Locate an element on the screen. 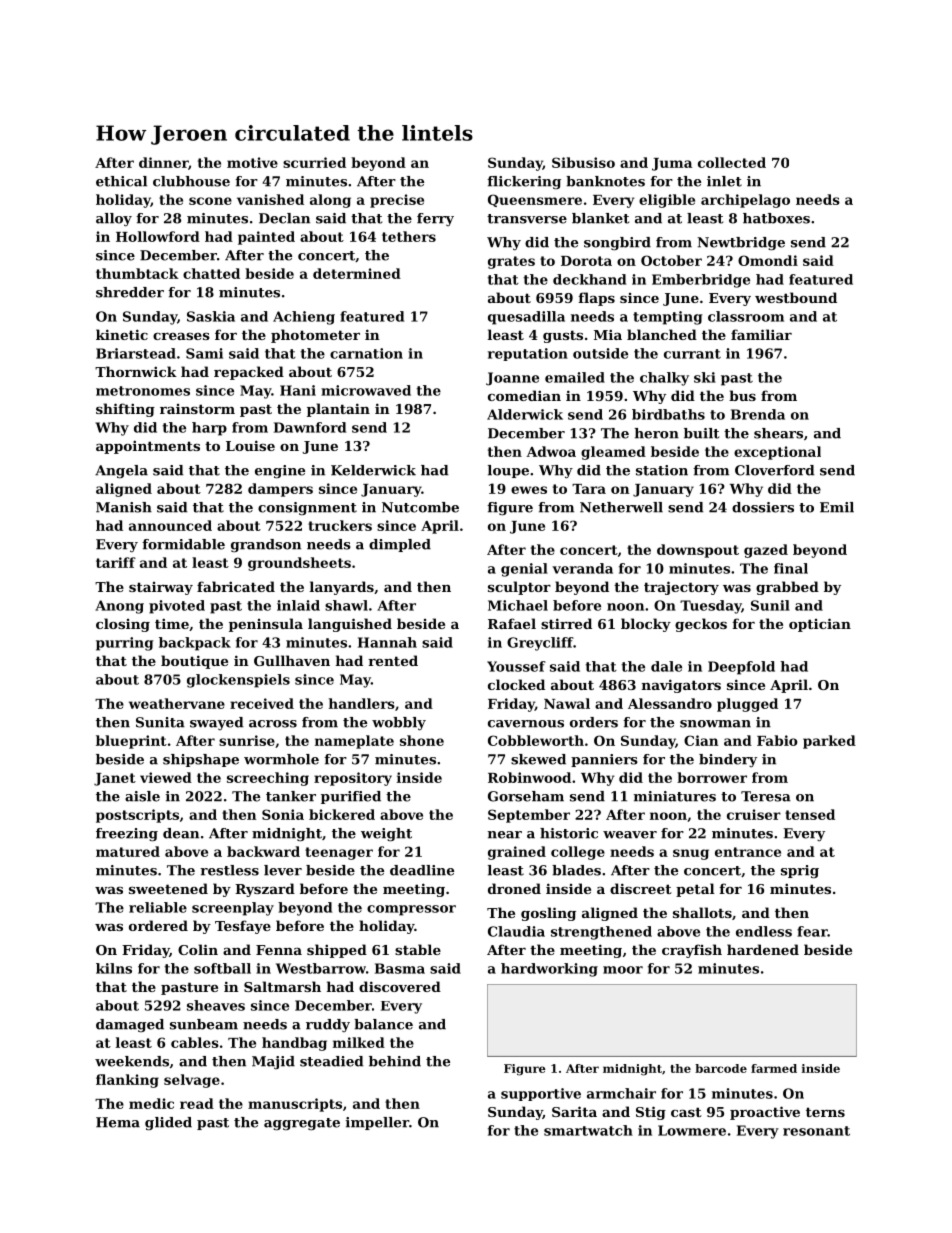 The image size is (952, 1233). Hema is located at coordinates (118, 1122).
